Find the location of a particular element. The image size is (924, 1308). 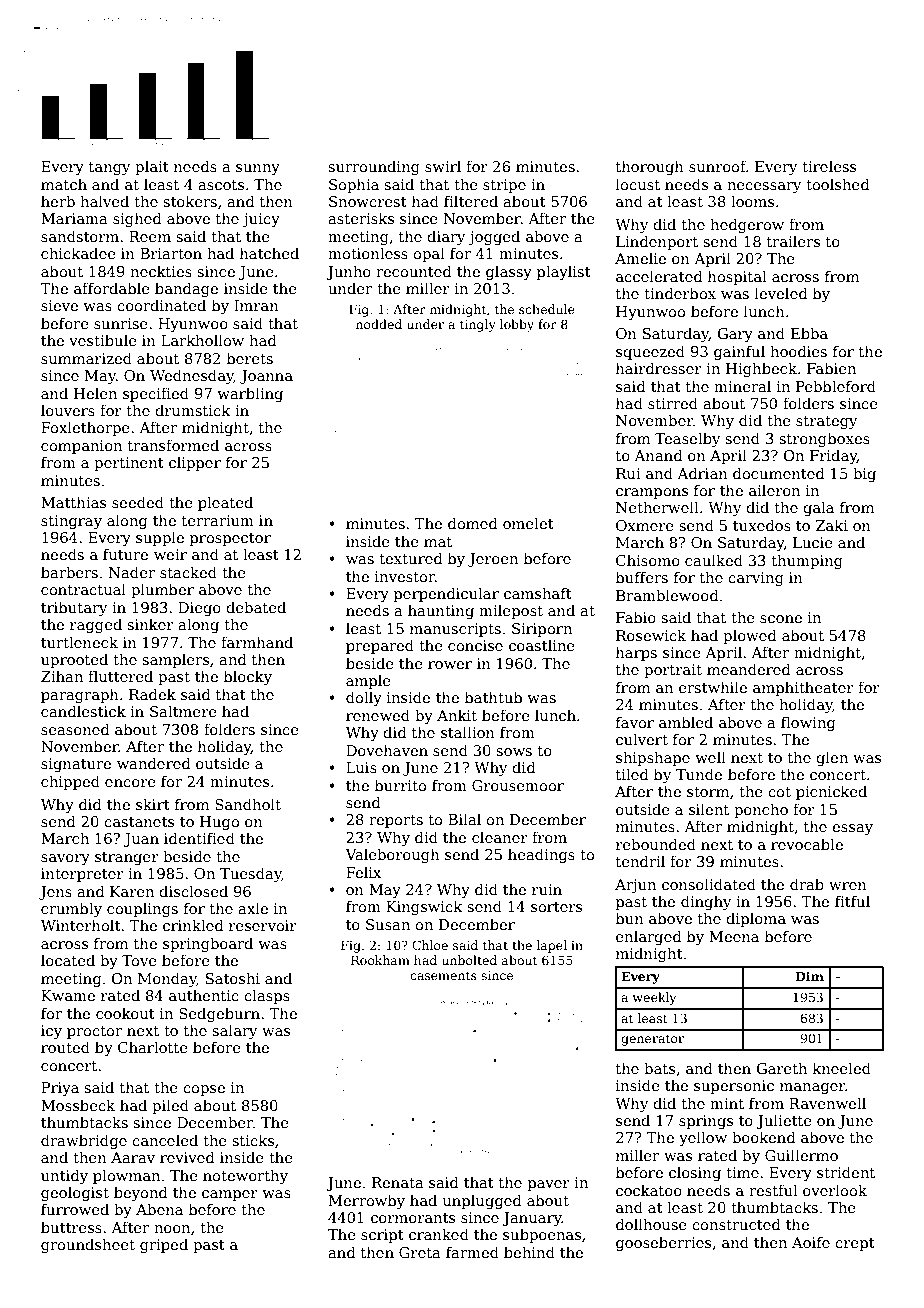

sighed is located at coordinates (137, 219).
